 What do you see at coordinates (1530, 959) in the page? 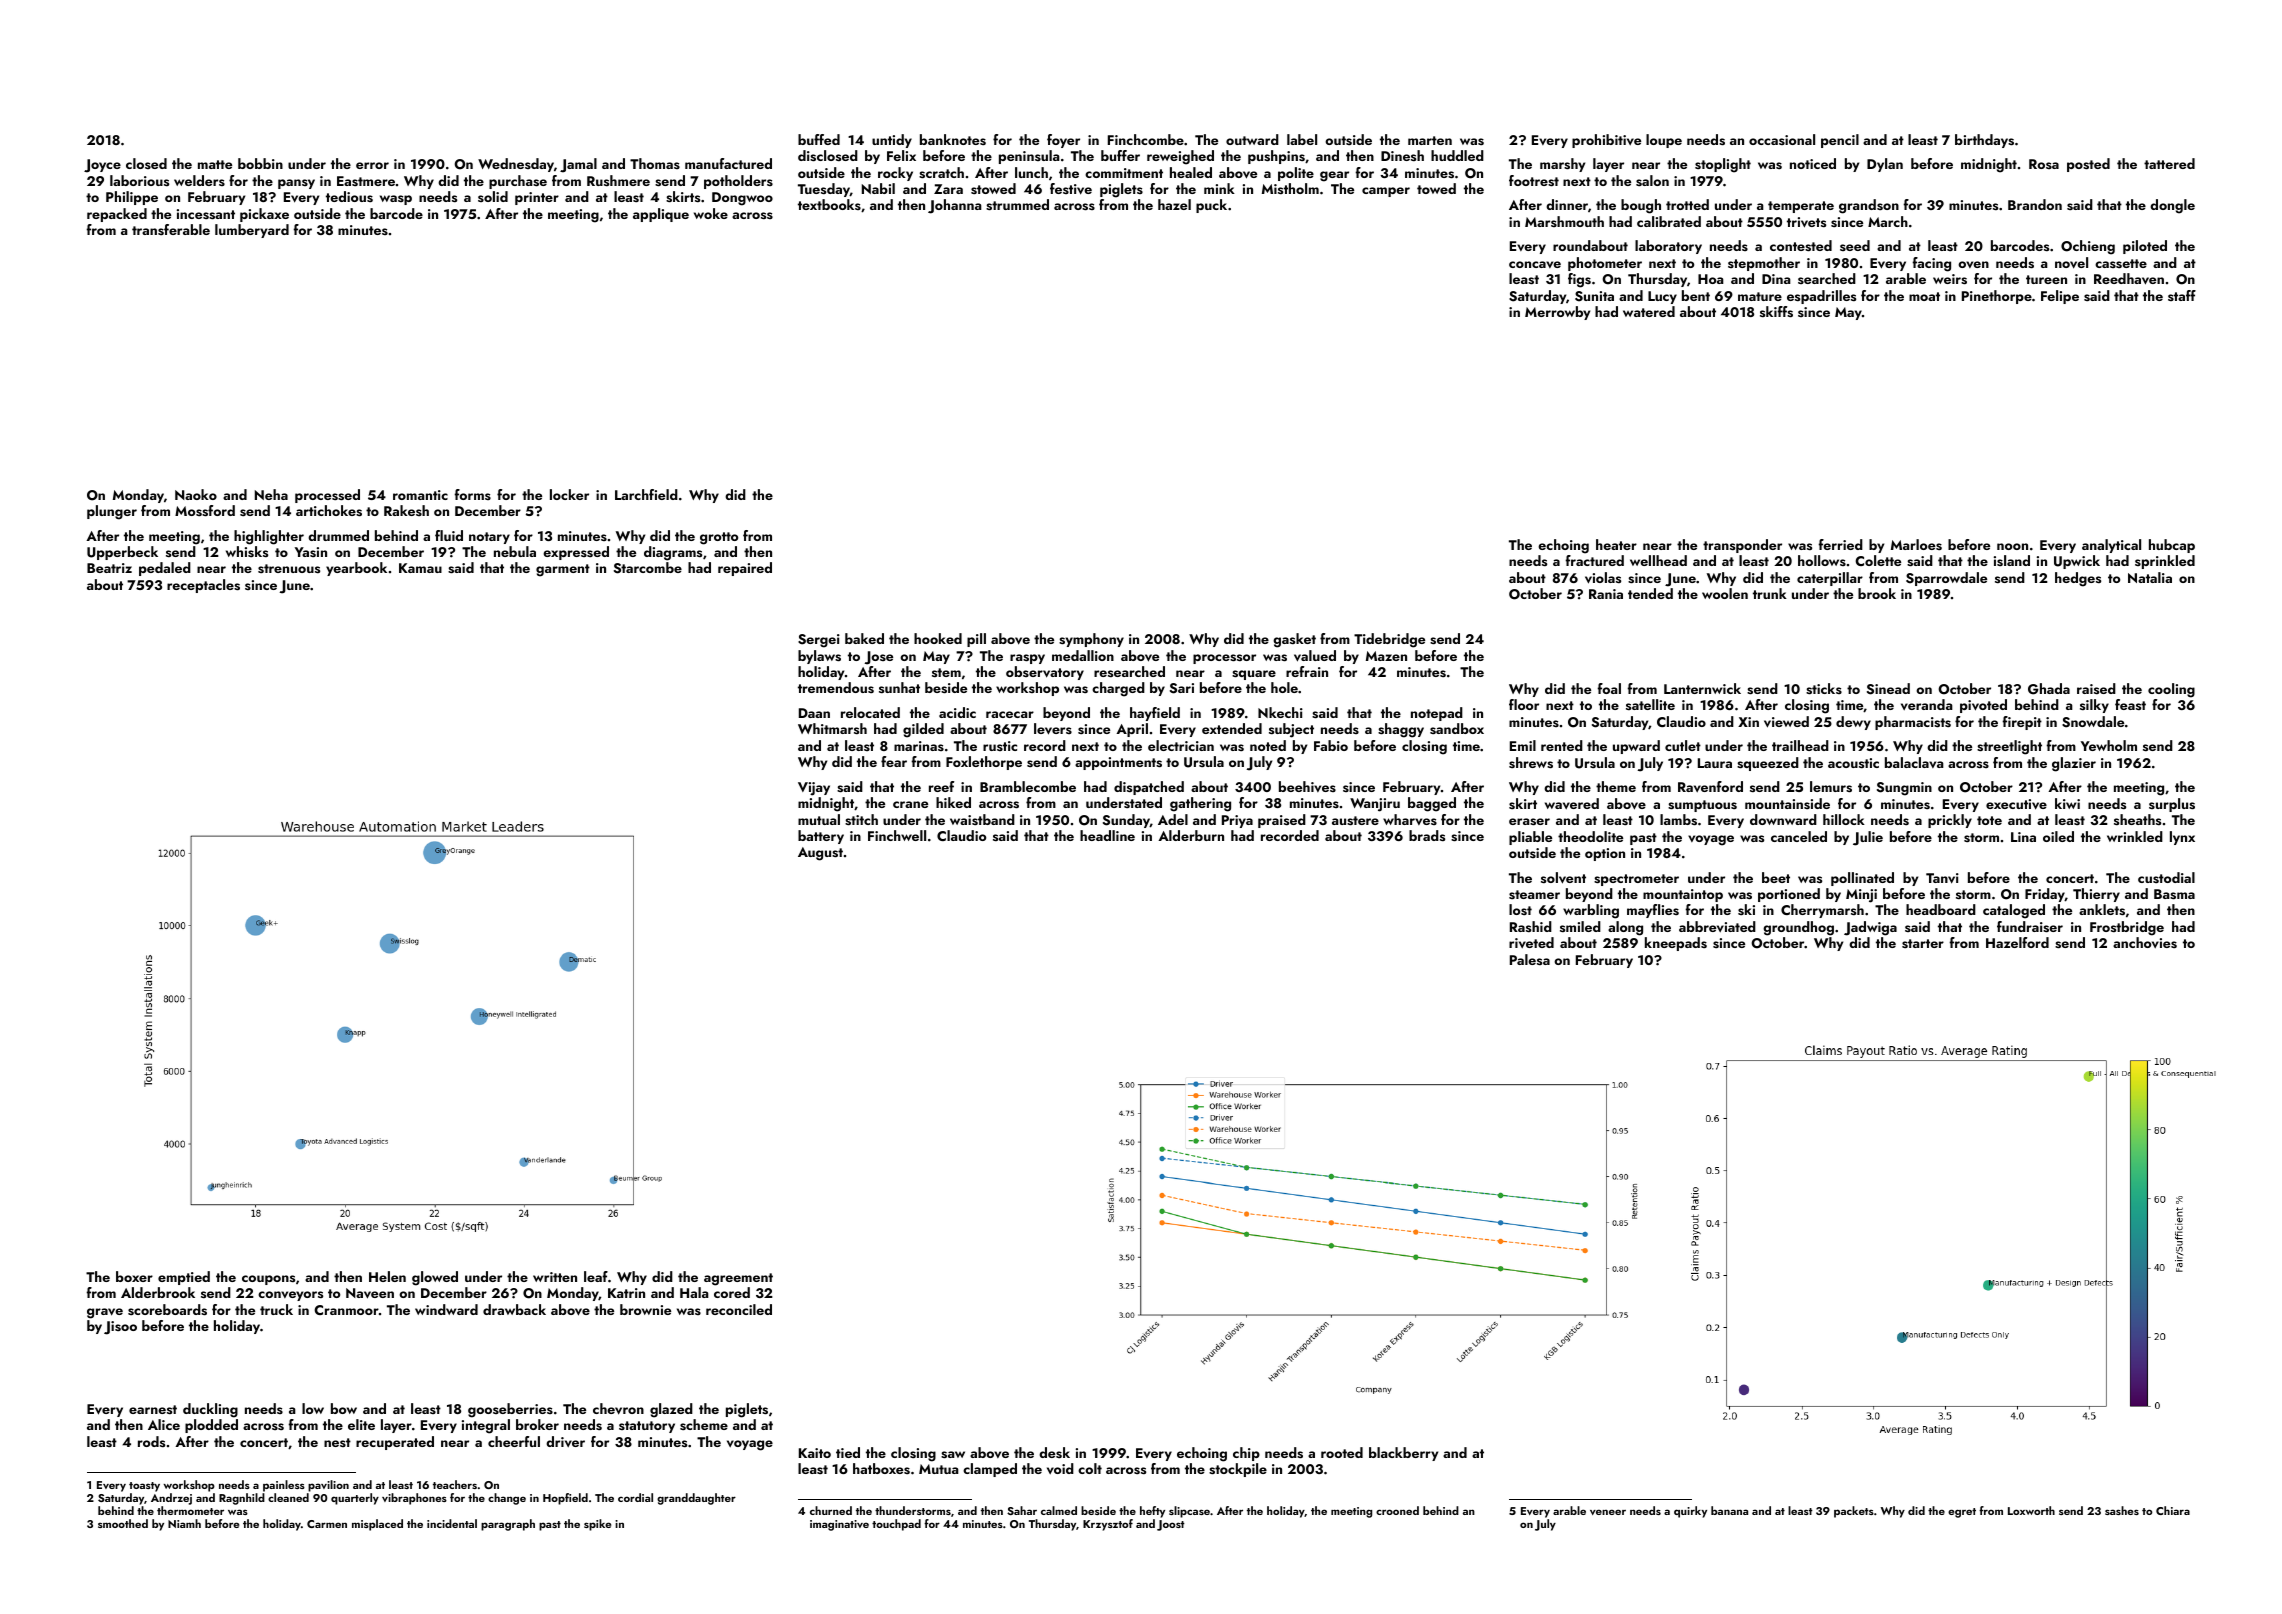
I see `Palesa` at bounding box center [1530, 959].
